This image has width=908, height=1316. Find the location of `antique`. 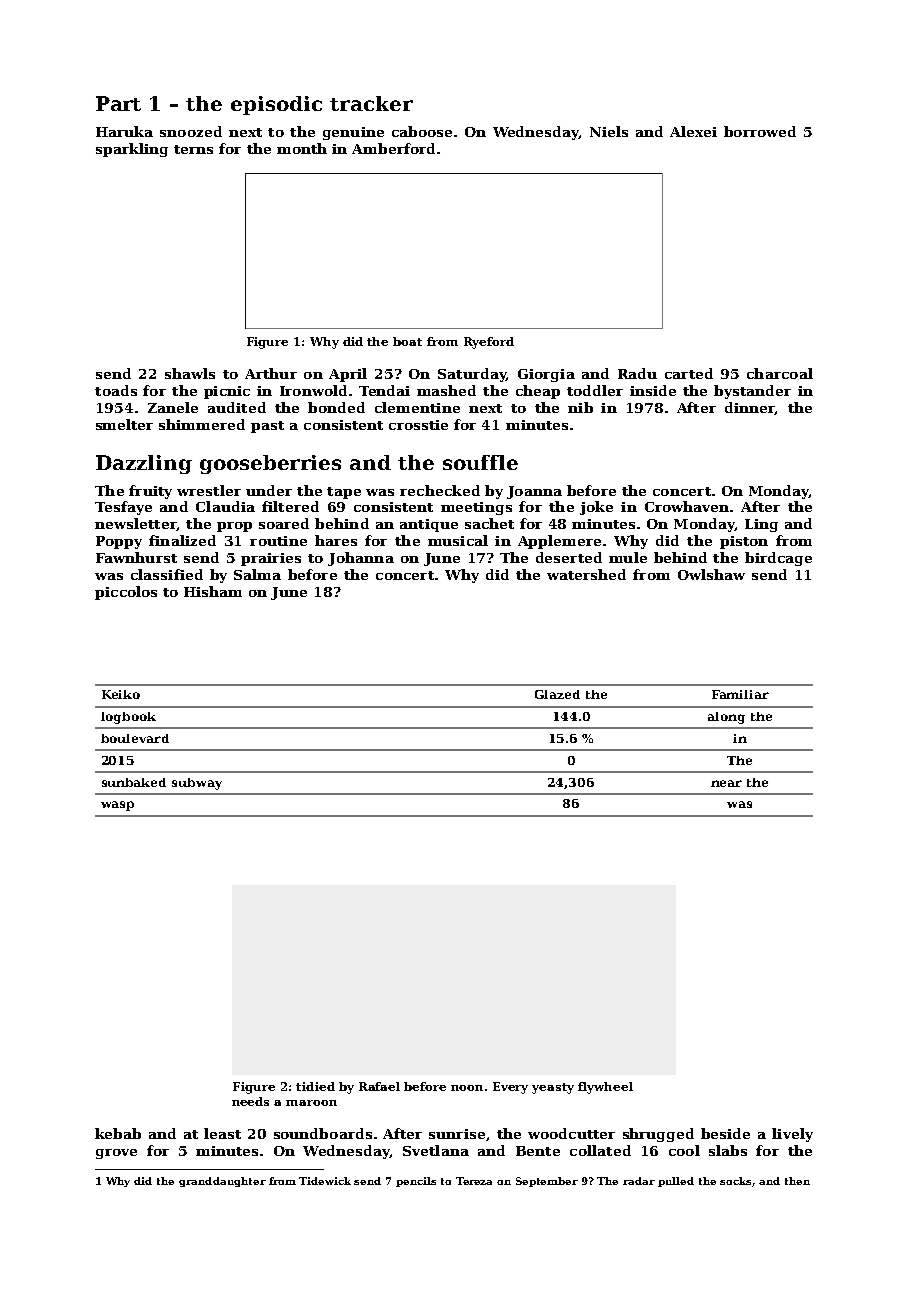

antique is located at coordinates (429, 525).
